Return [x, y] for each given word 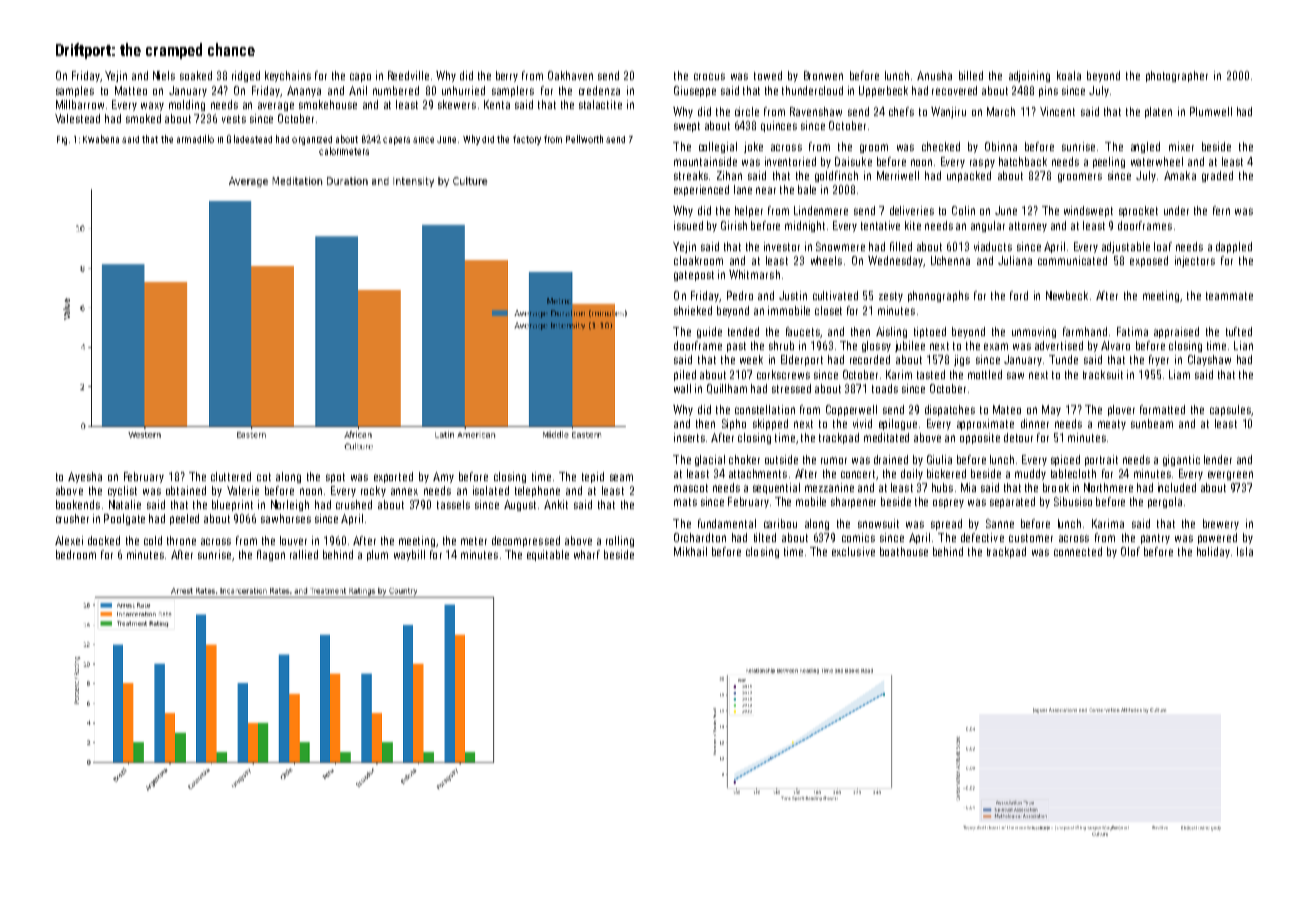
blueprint [232, 505]
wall [682, 388]
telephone [537, 491]
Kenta [497, 104]
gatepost [694, 276]
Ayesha [85, 477]
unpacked [969, 176]
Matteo [131, 90]
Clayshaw [1209, 360]
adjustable [1126, 247]
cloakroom [698, 260]
